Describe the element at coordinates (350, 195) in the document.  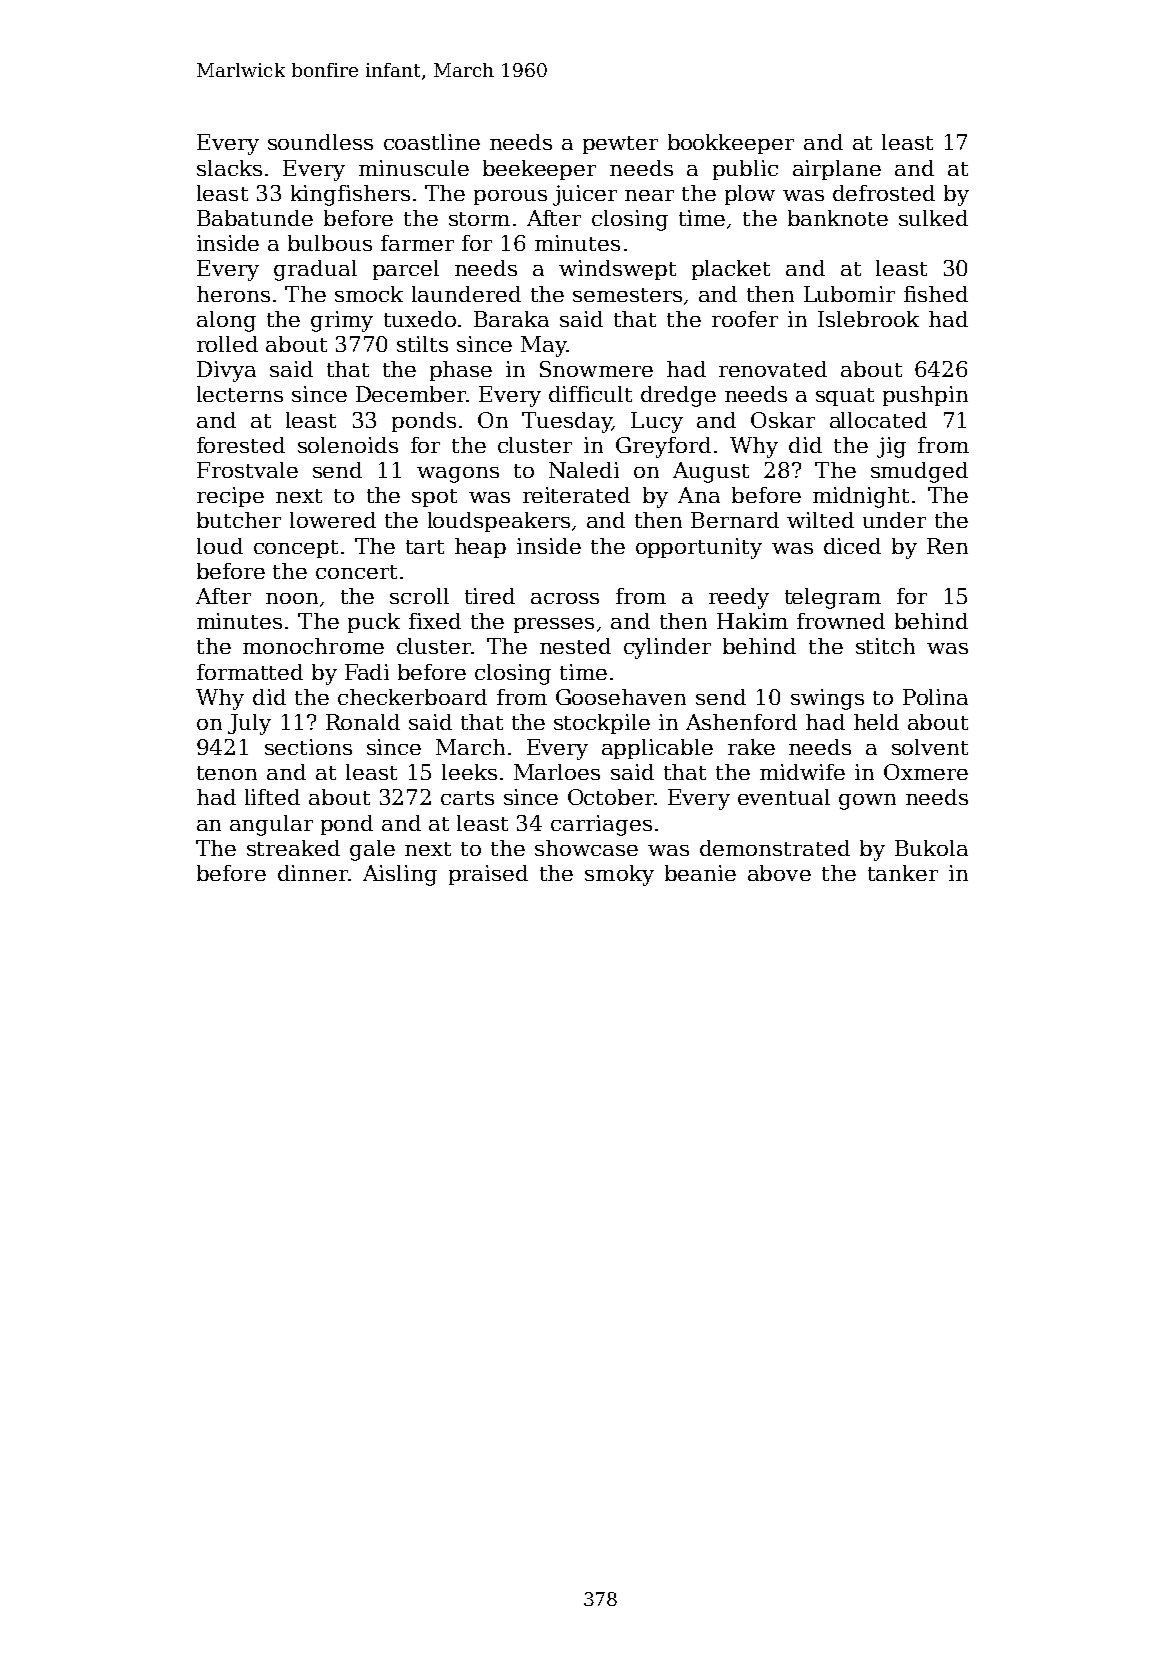
I see `kingfishers` at that location.
